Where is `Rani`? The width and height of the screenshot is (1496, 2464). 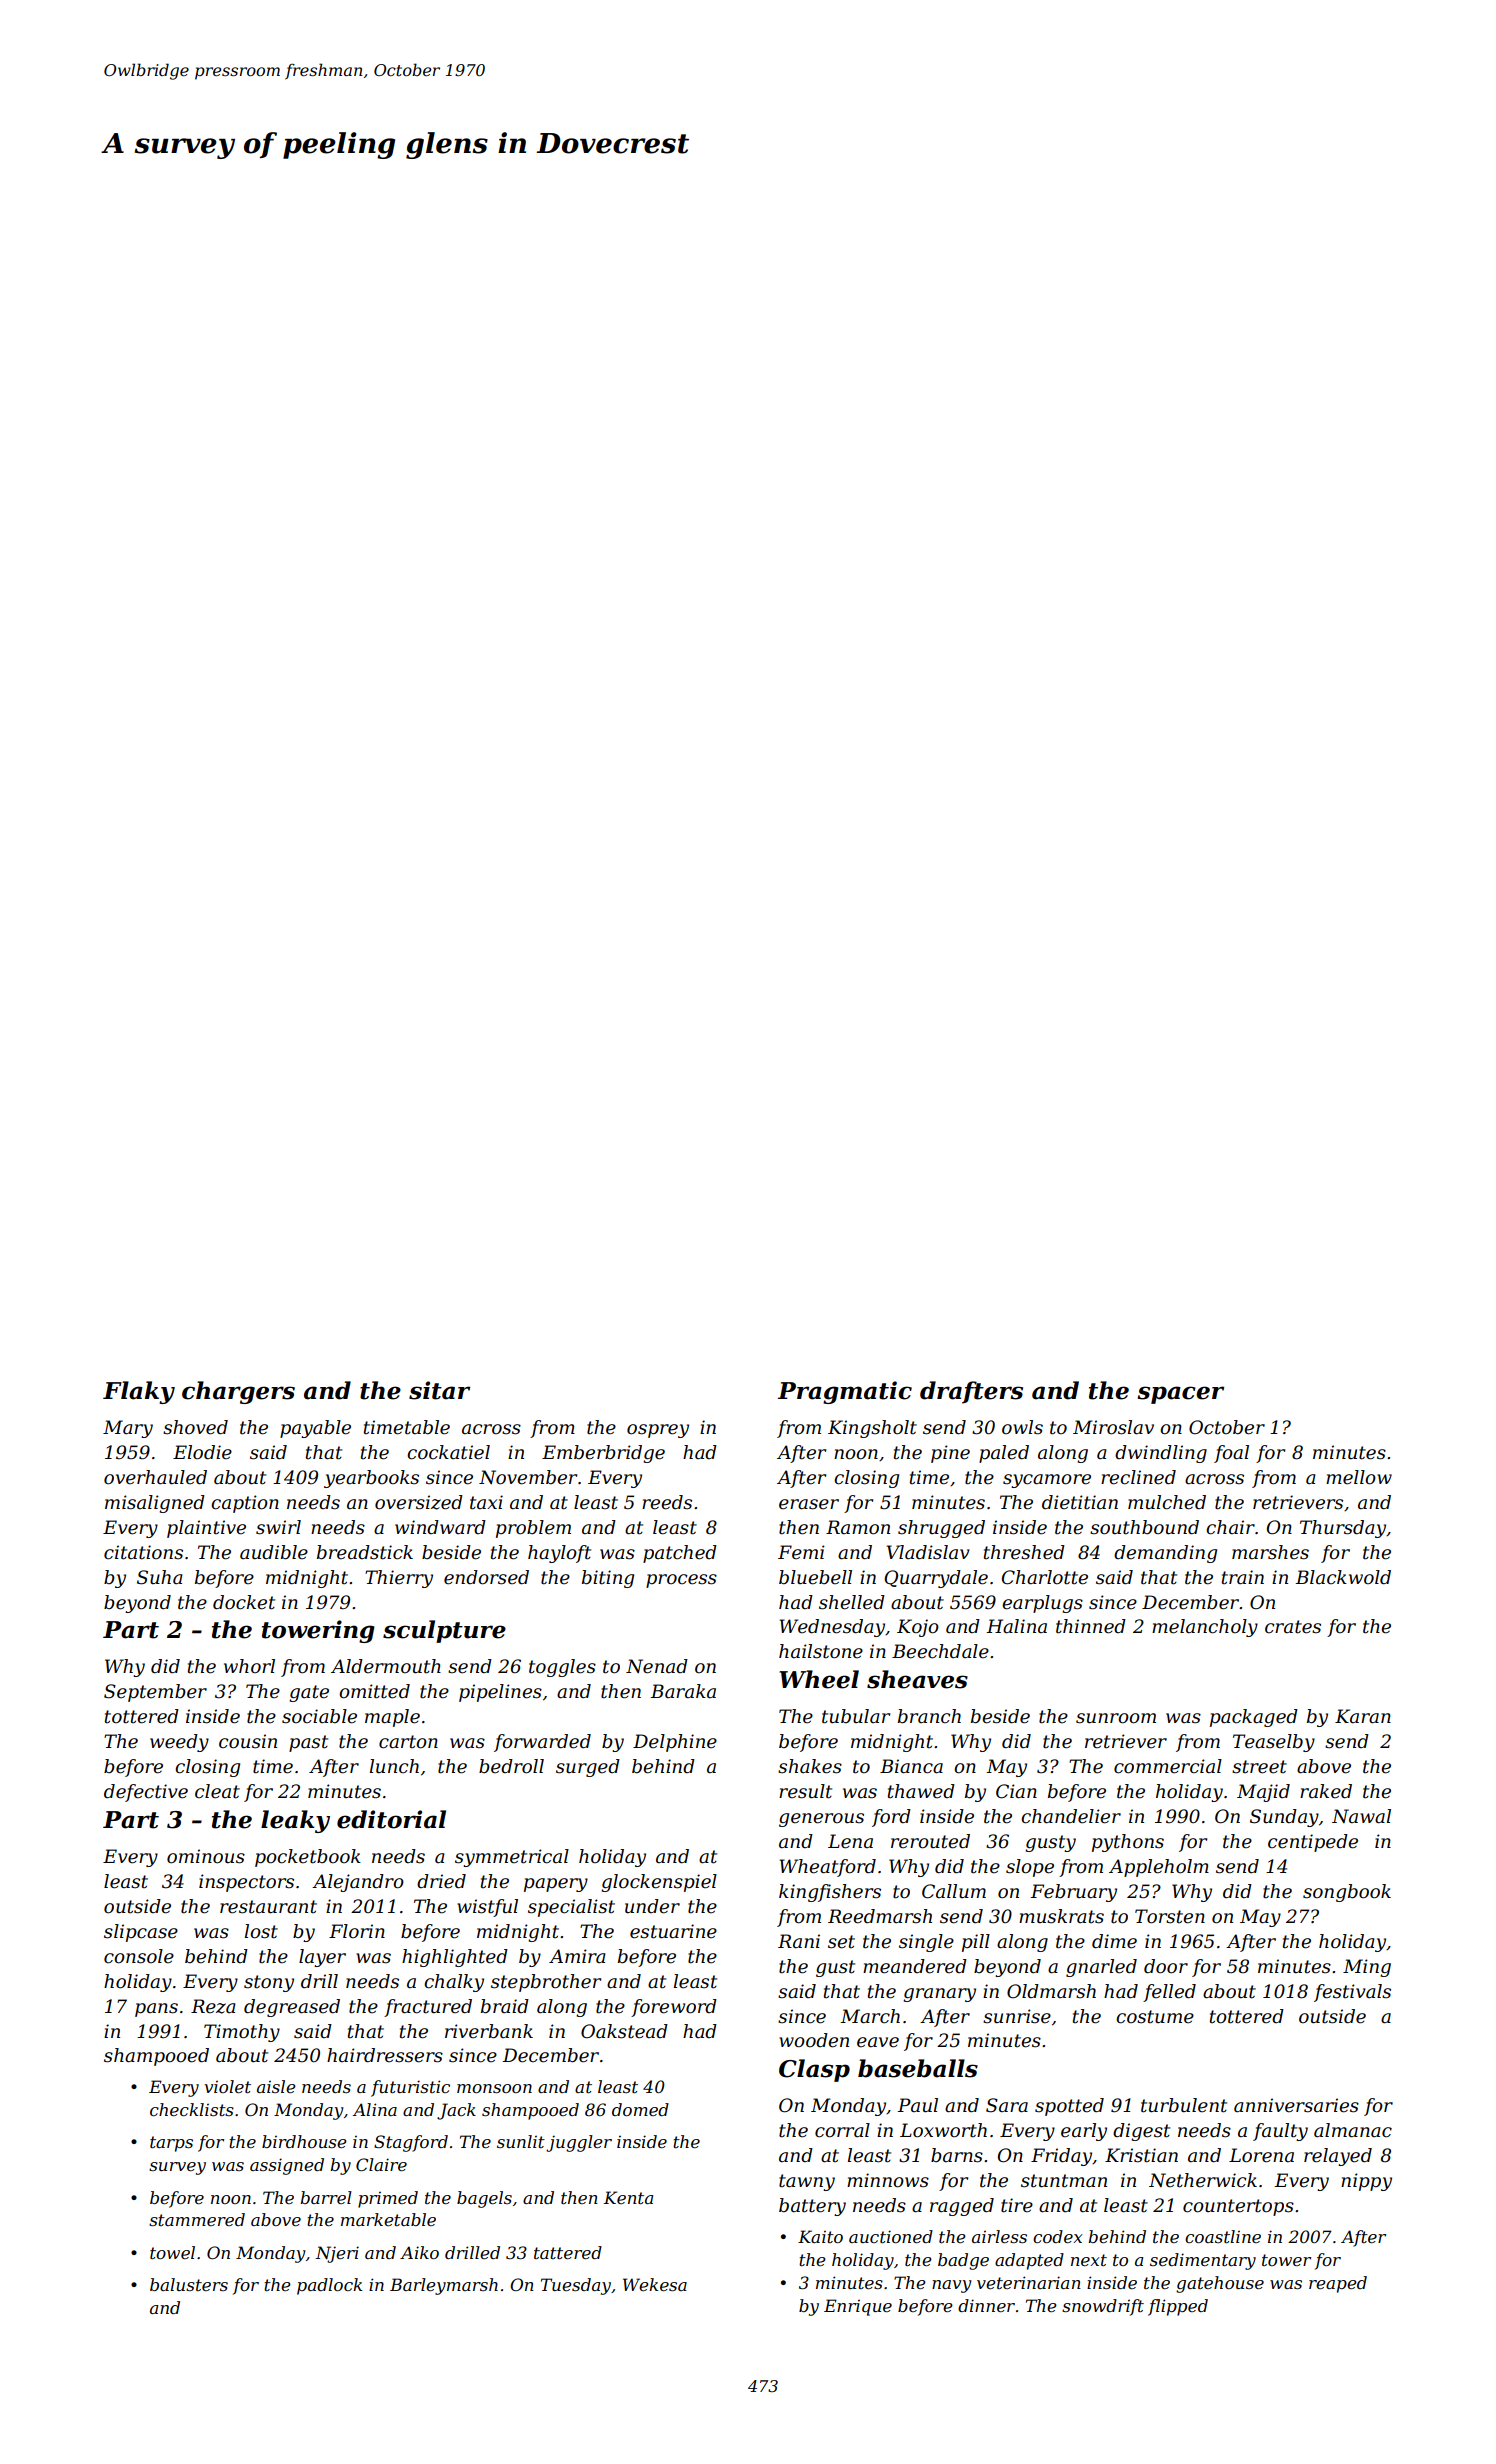 Rani is located at coordinates (799, 1941).
